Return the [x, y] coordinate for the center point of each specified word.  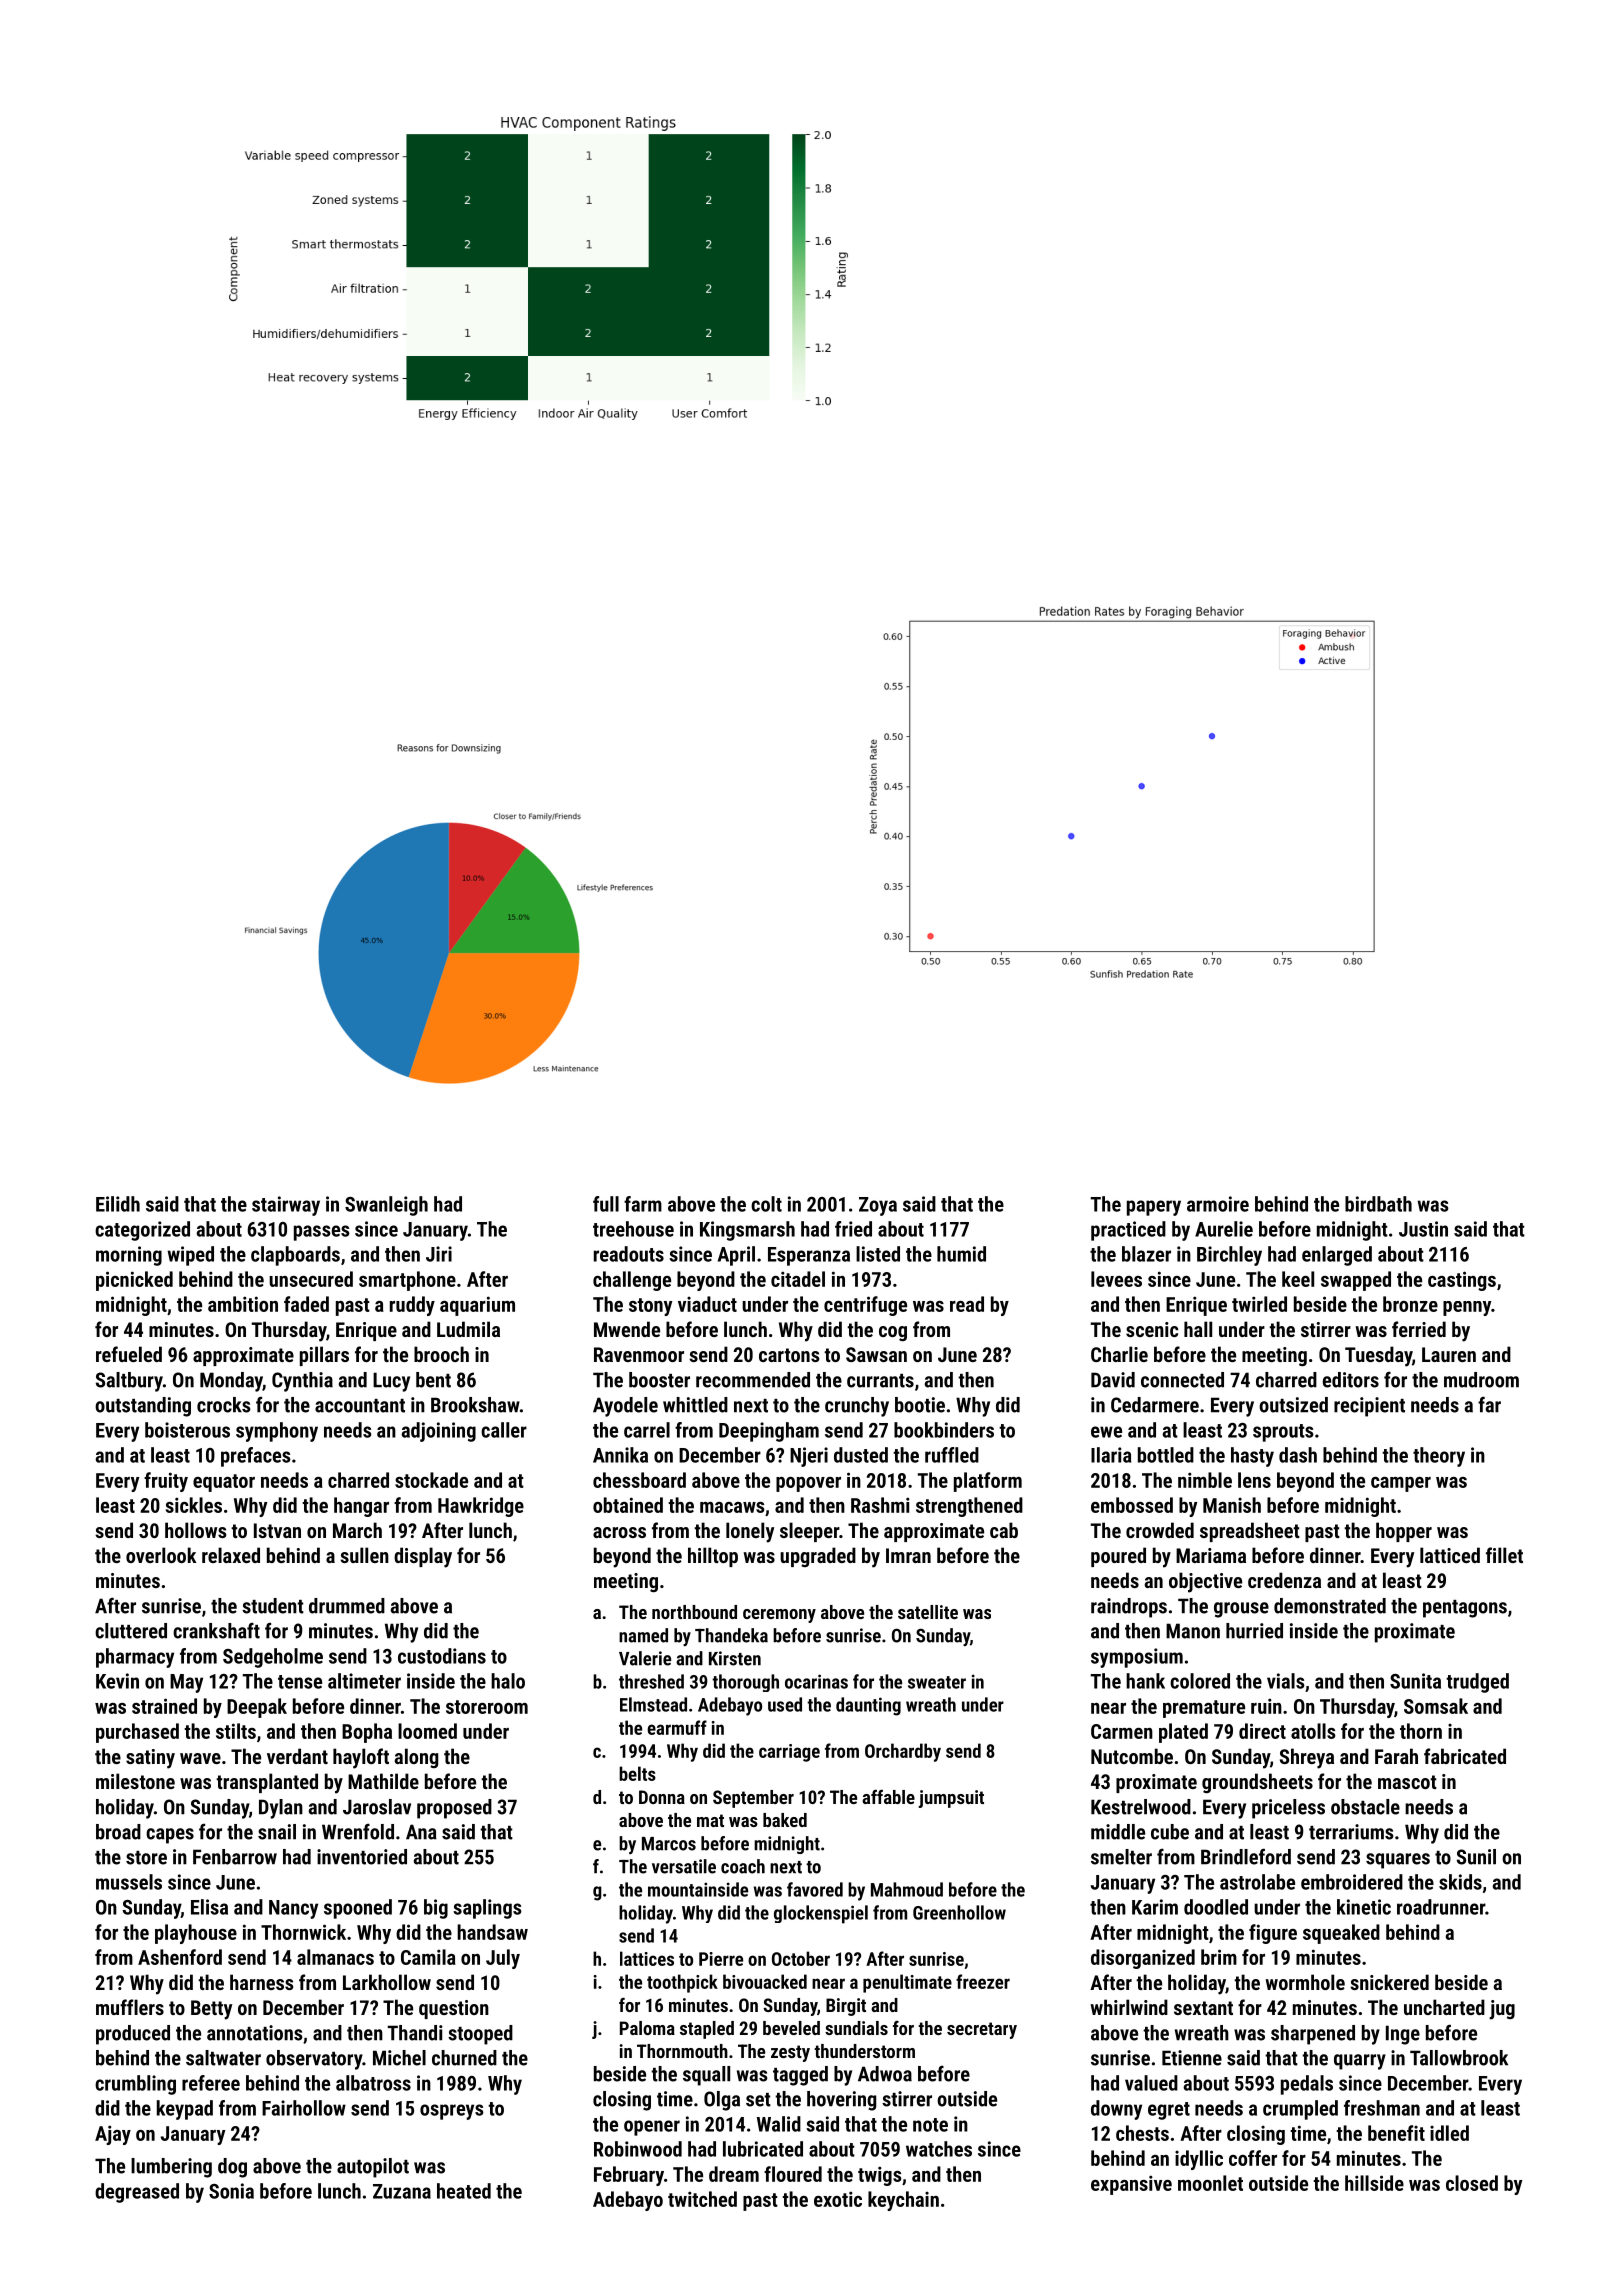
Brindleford [1246, 1856]
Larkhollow [387, 1982]
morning [129, 1256]
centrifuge [865, 1306]
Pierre [721, 1959]
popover [808, 1484]
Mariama [1211, 1555]
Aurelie [1224, 1229]
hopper [1404, 1532]
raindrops [1129, 1608]
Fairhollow [304, 2108]
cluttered [131, 1631]
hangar [361, 1507]
